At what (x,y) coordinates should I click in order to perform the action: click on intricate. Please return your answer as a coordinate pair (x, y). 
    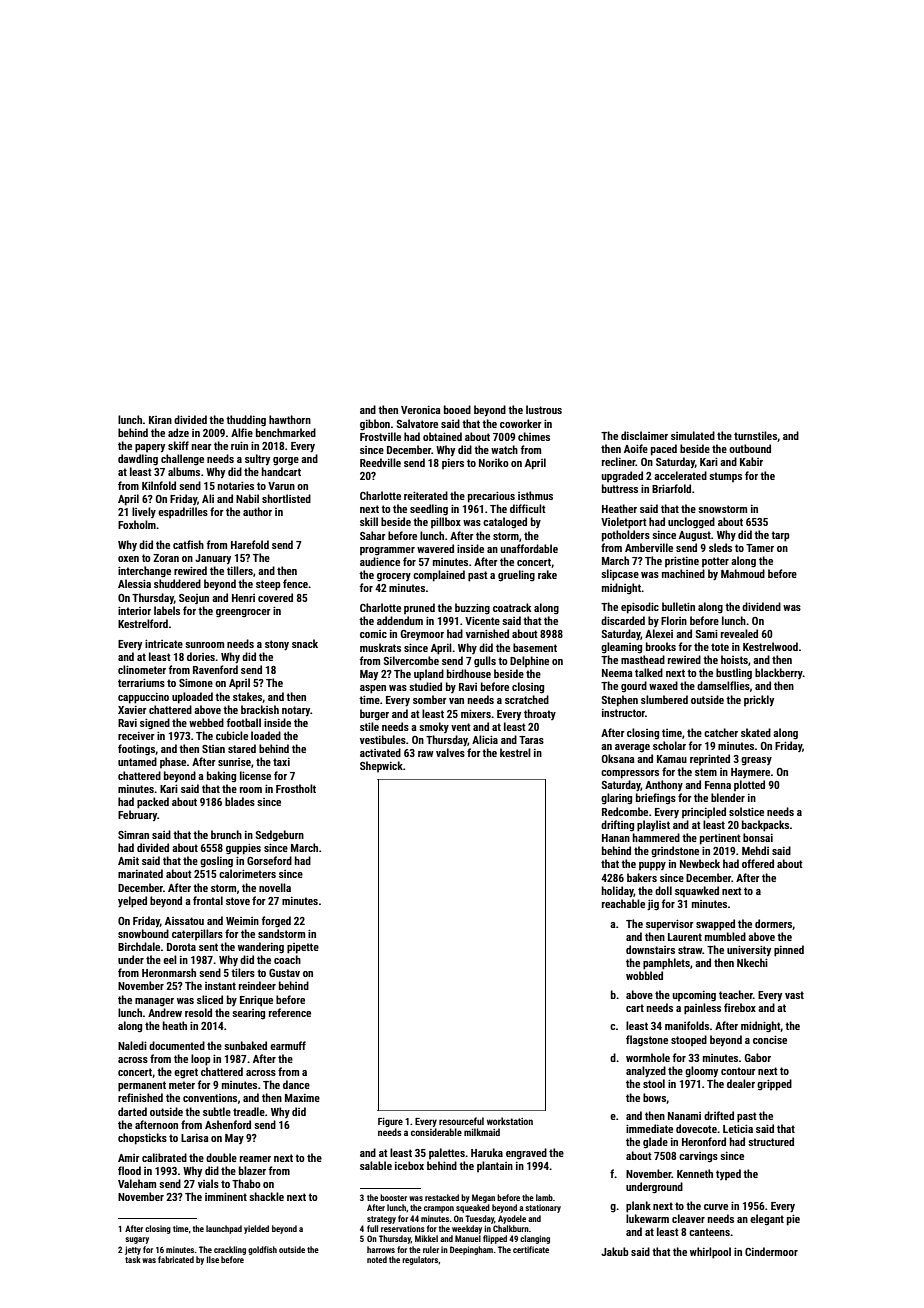
    Looking at the image, I should click on (164, 644).
